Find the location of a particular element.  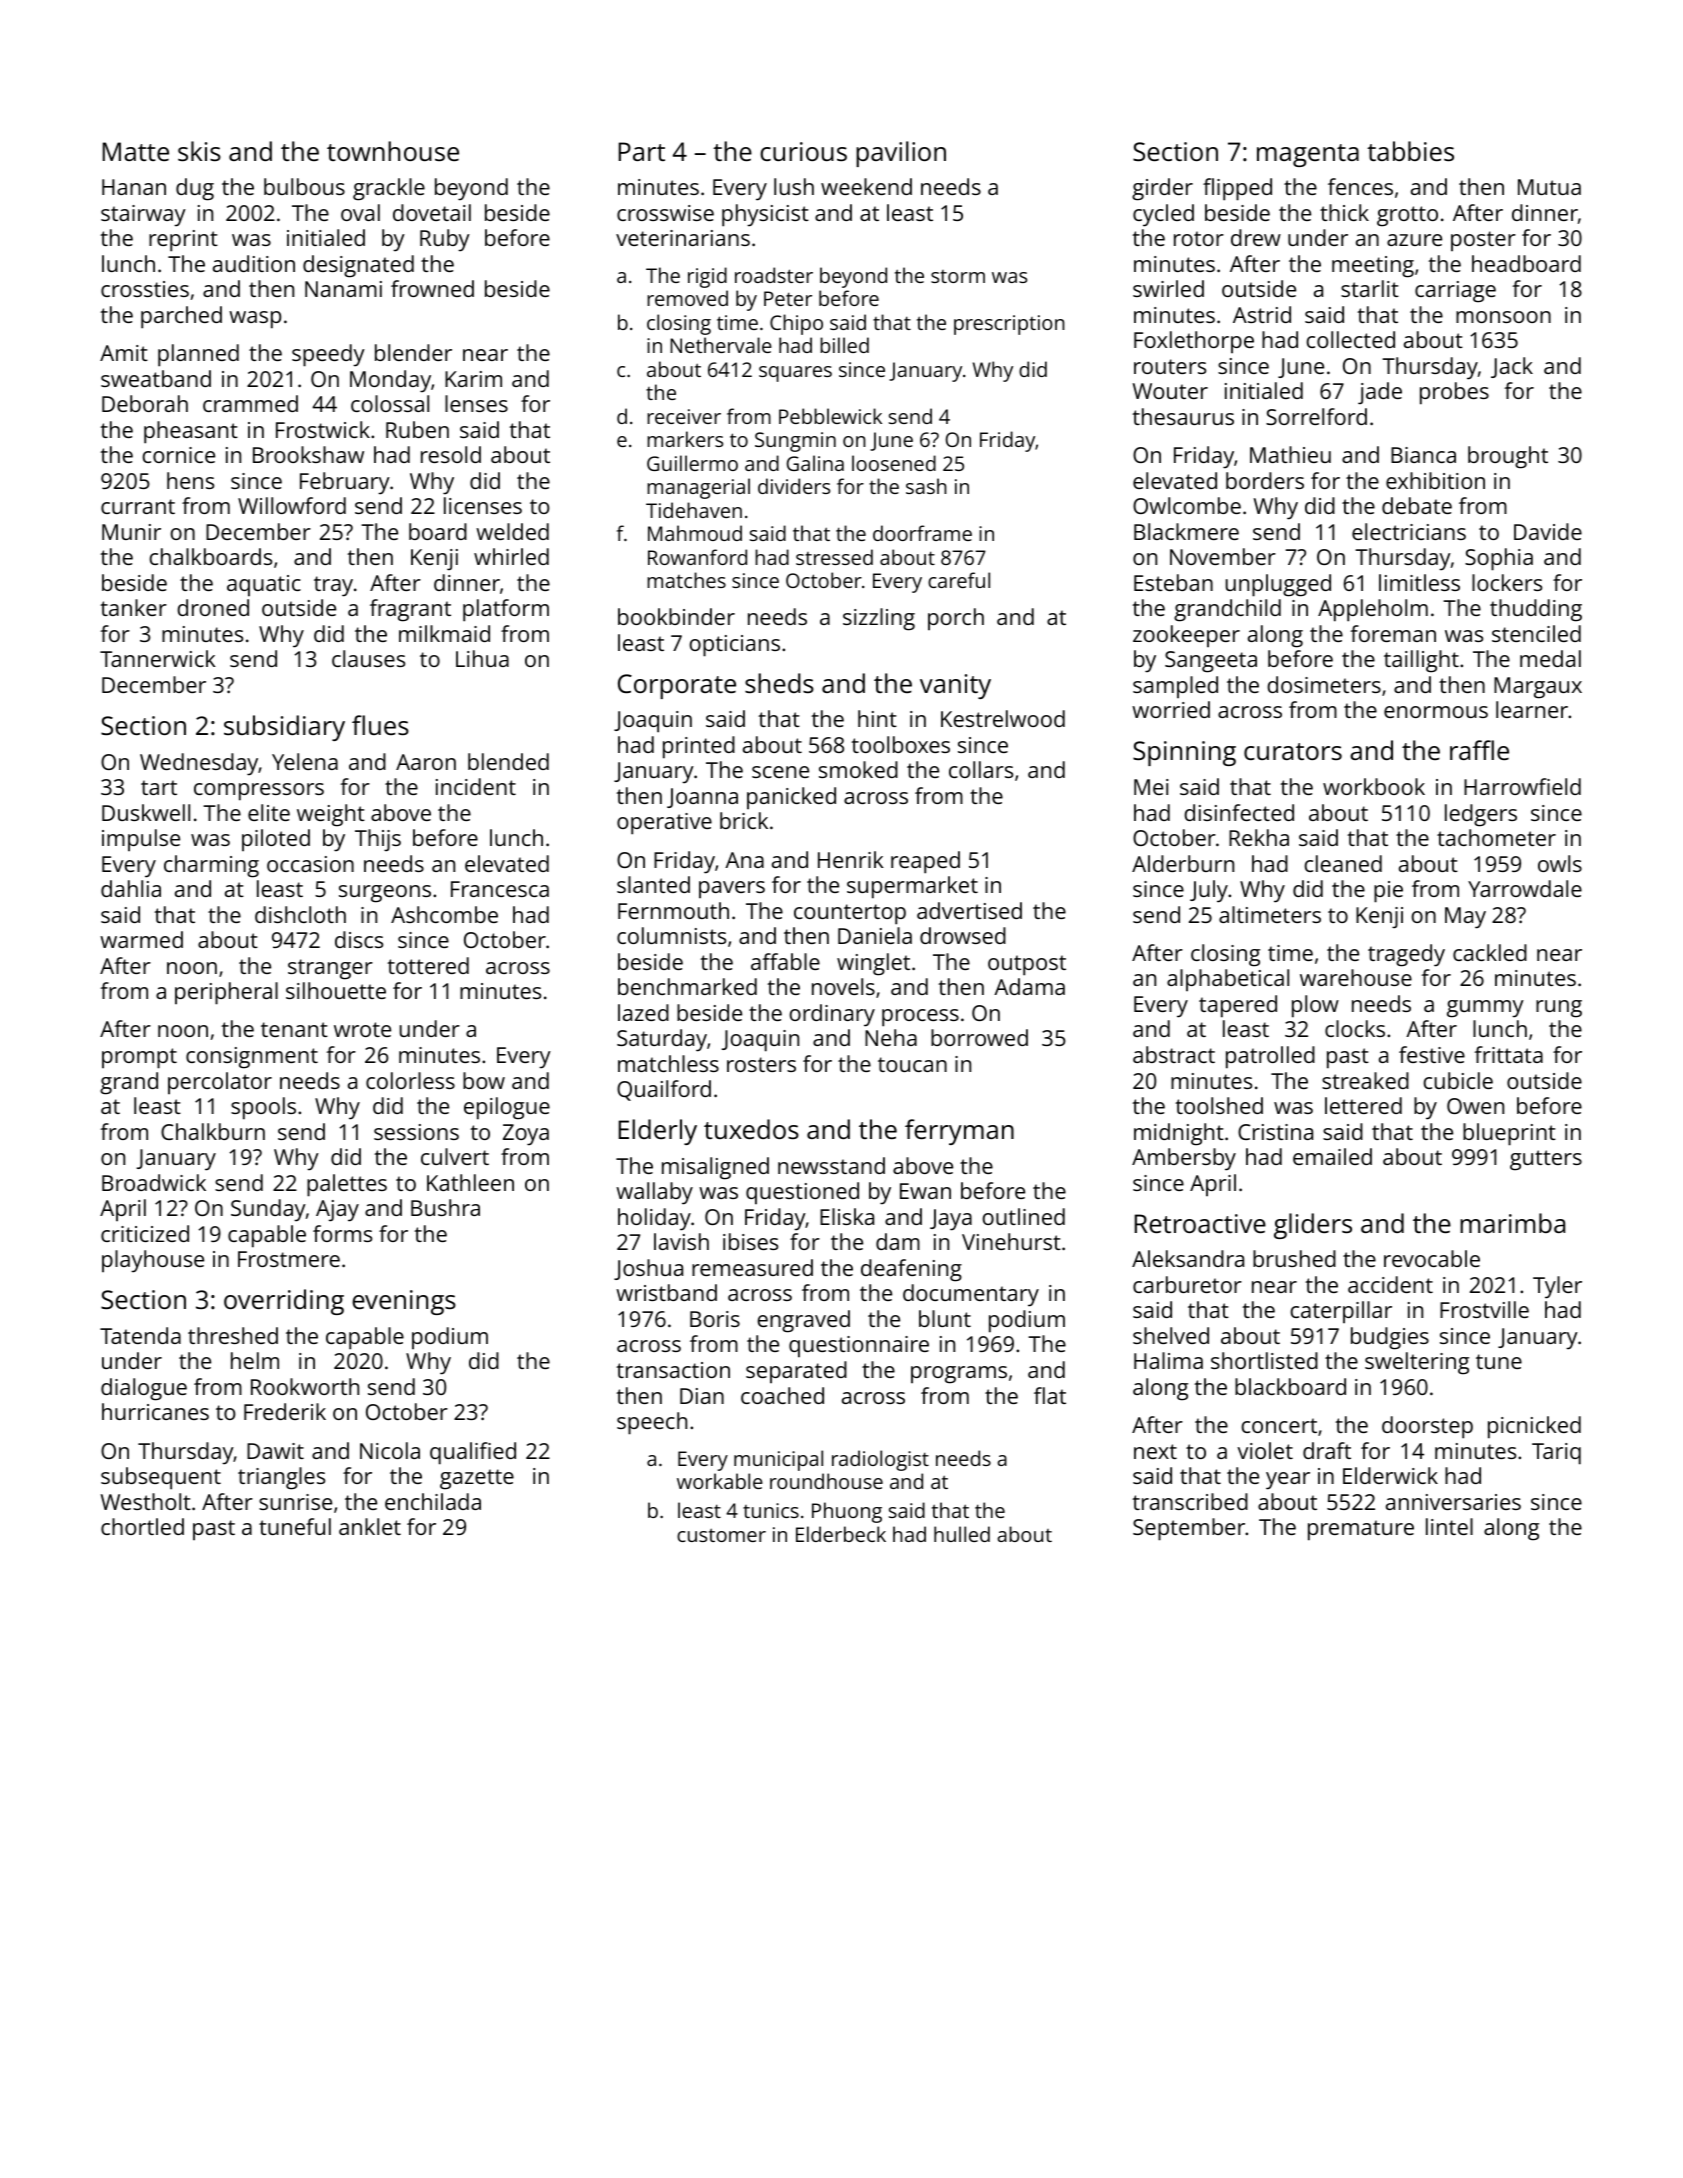

gummy is located at coordinates (1485, 1009).
